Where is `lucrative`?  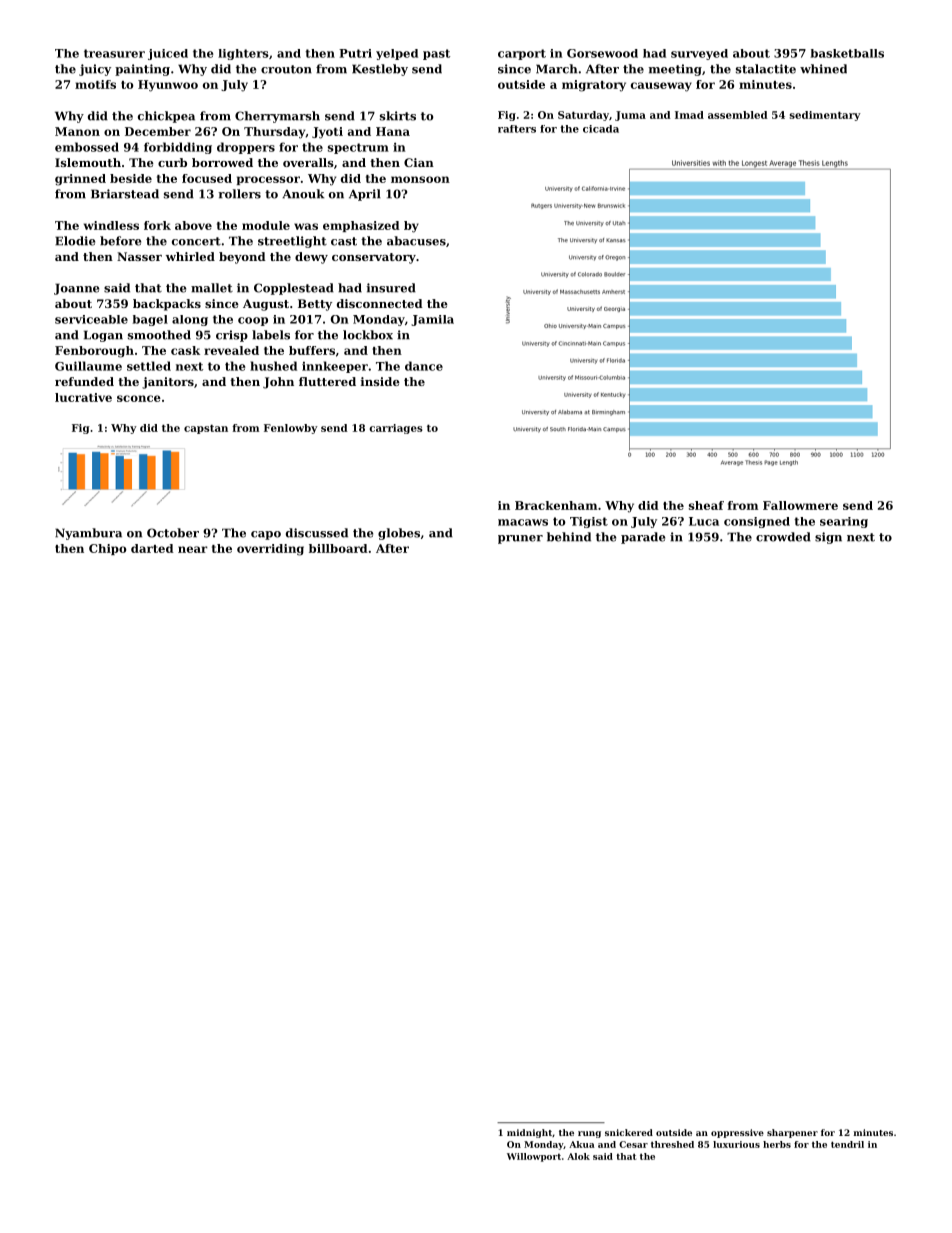
lucrative is located at coordinates (83, 397).
